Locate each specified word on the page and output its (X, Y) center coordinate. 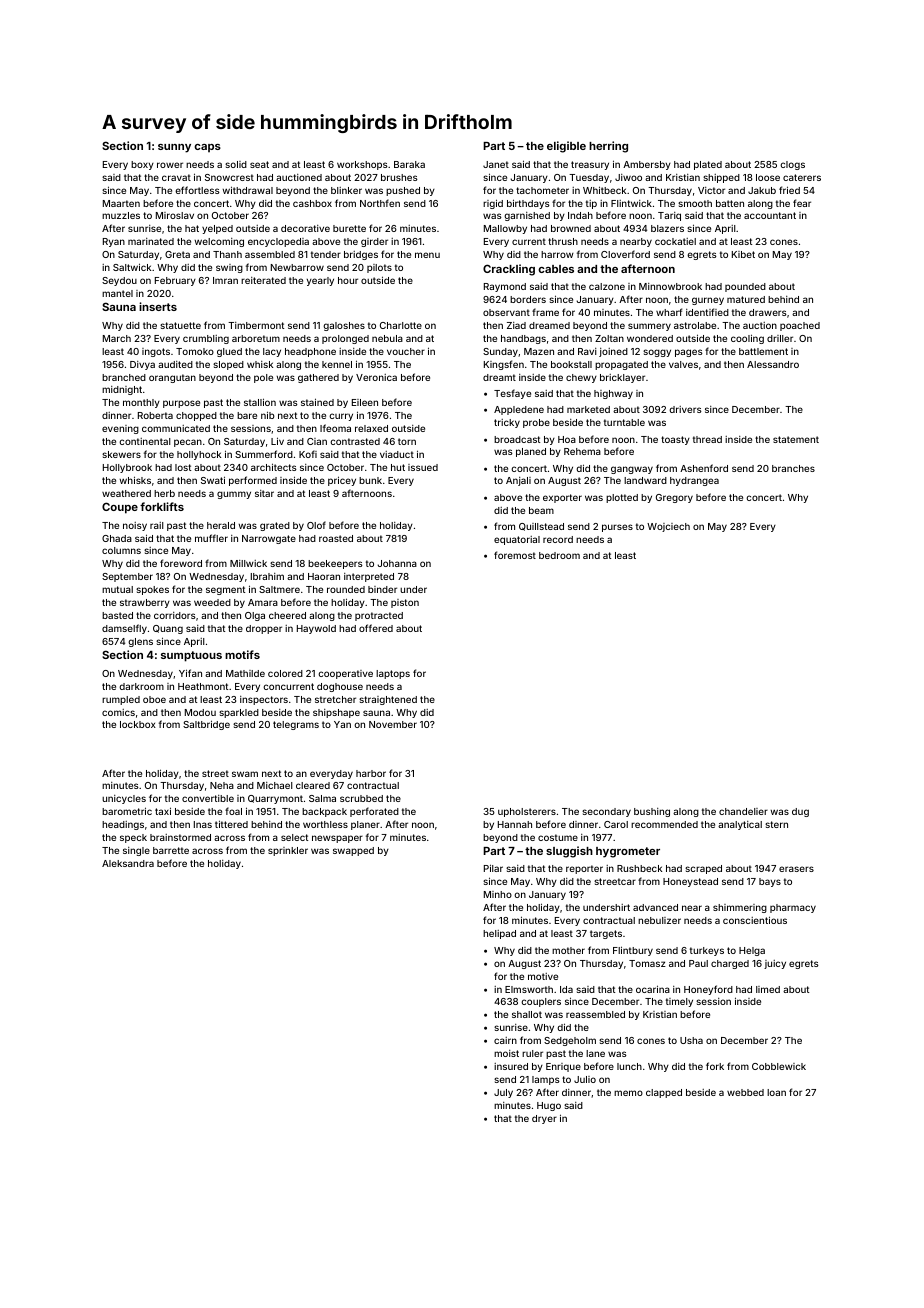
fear (802, 203)
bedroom (559, 555)
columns (121, 550)
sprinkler (288, 851)
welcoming (219, 242)
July (503, 1093)
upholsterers (527, 812)
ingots (156, 352)
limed (768, 989)
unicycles (124, 799)
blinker (346, 190)
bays (770, 882)
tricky (507, 423)
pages (689, 353)
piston (405, 603)
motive (543, 976)
